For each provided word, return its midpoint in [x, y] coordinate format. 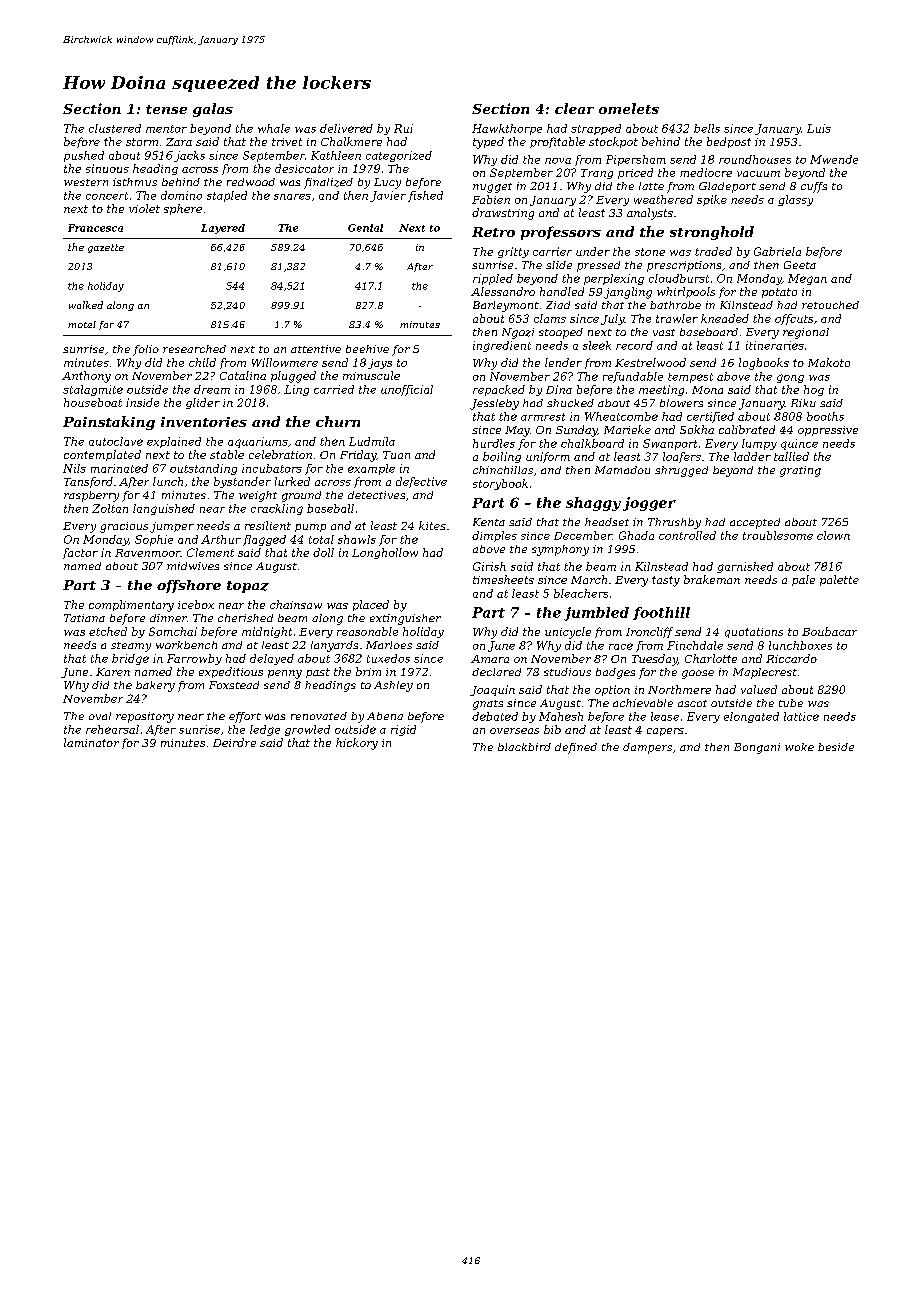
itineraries [775, 345]
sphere [183, 209]
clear [574, 108]
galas [213, 110]
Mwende [834, 159]
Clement [210, 552]
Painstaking [109, 423]
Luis [819, 128]
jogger [649, 504]
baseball [330, 508]
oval [100, 716]
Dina [559, 389]
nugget [492, 188]
